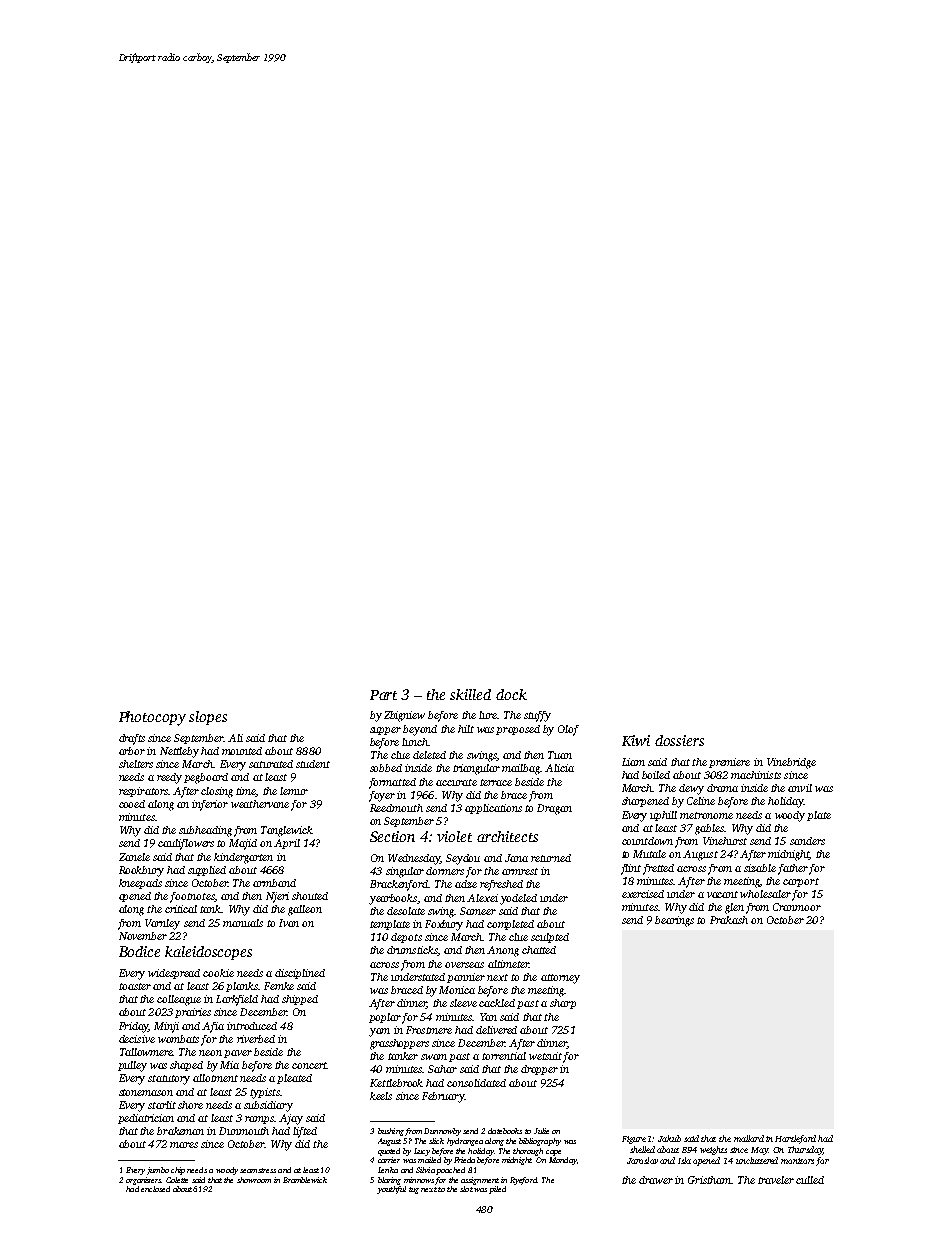 Image resolution: width=952 pixels, height=1233 pixels. I want to click on enclosed, so click(155, 1189).
